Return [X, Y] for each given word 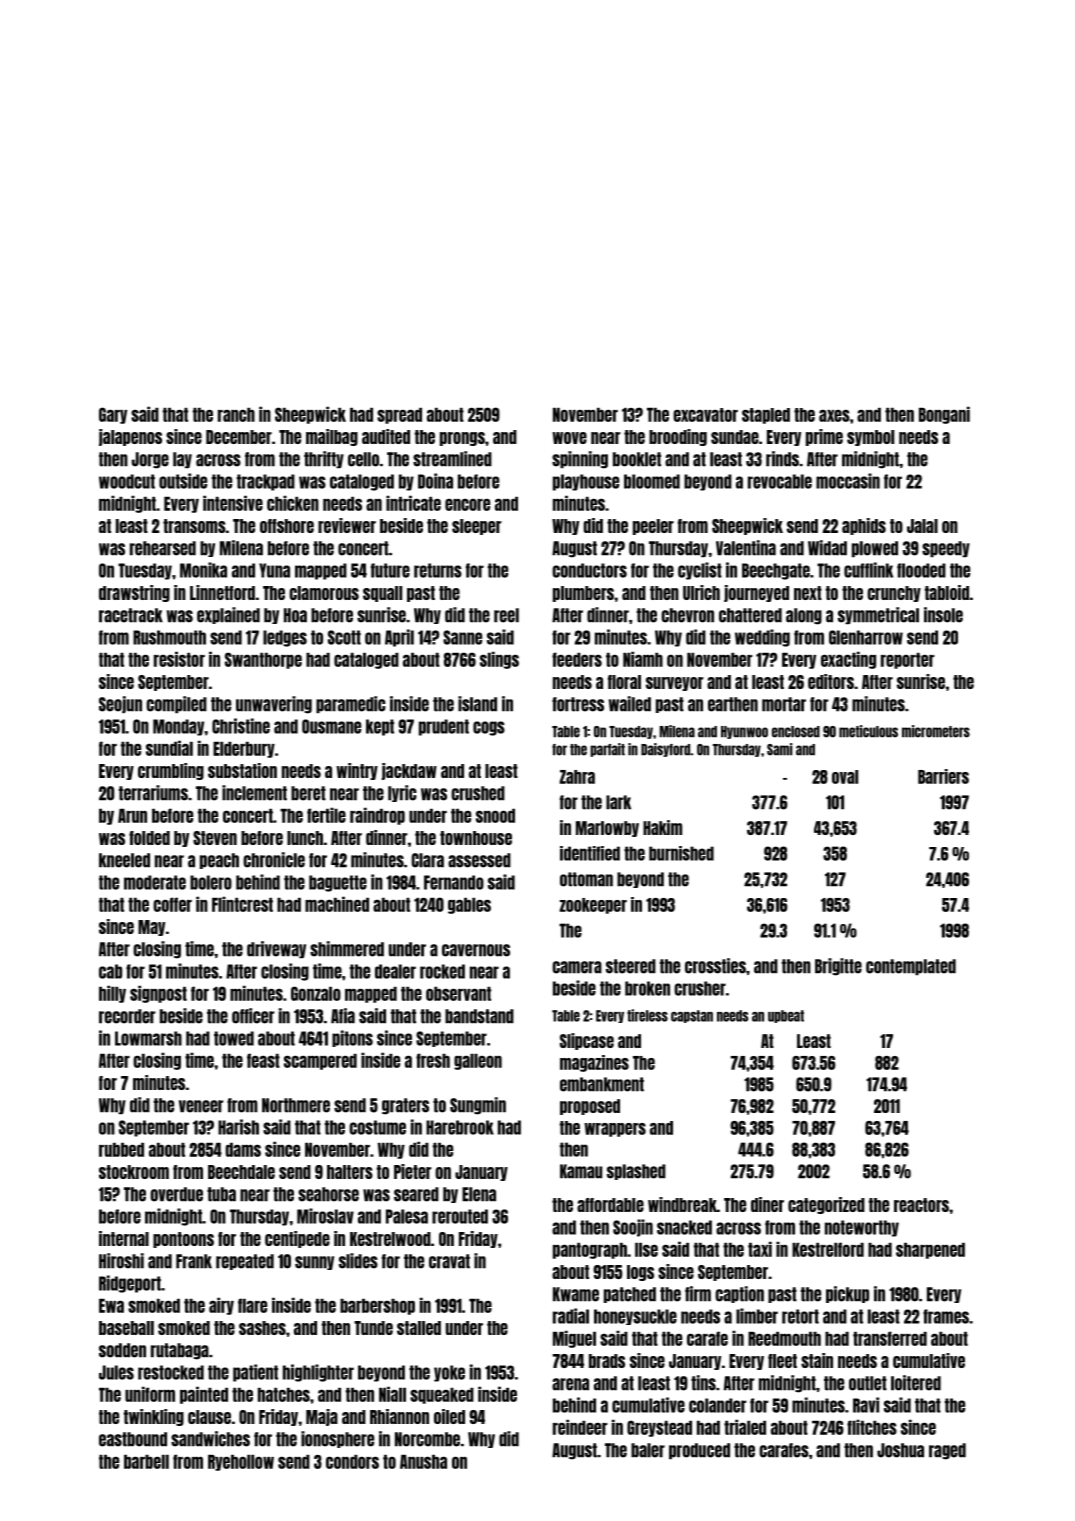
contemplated [911, 967]
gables [469, 906]
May [151, 928]
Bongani [944, 415]
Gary [113, 415]
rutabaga [180, 1351]
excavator [705, 415]
